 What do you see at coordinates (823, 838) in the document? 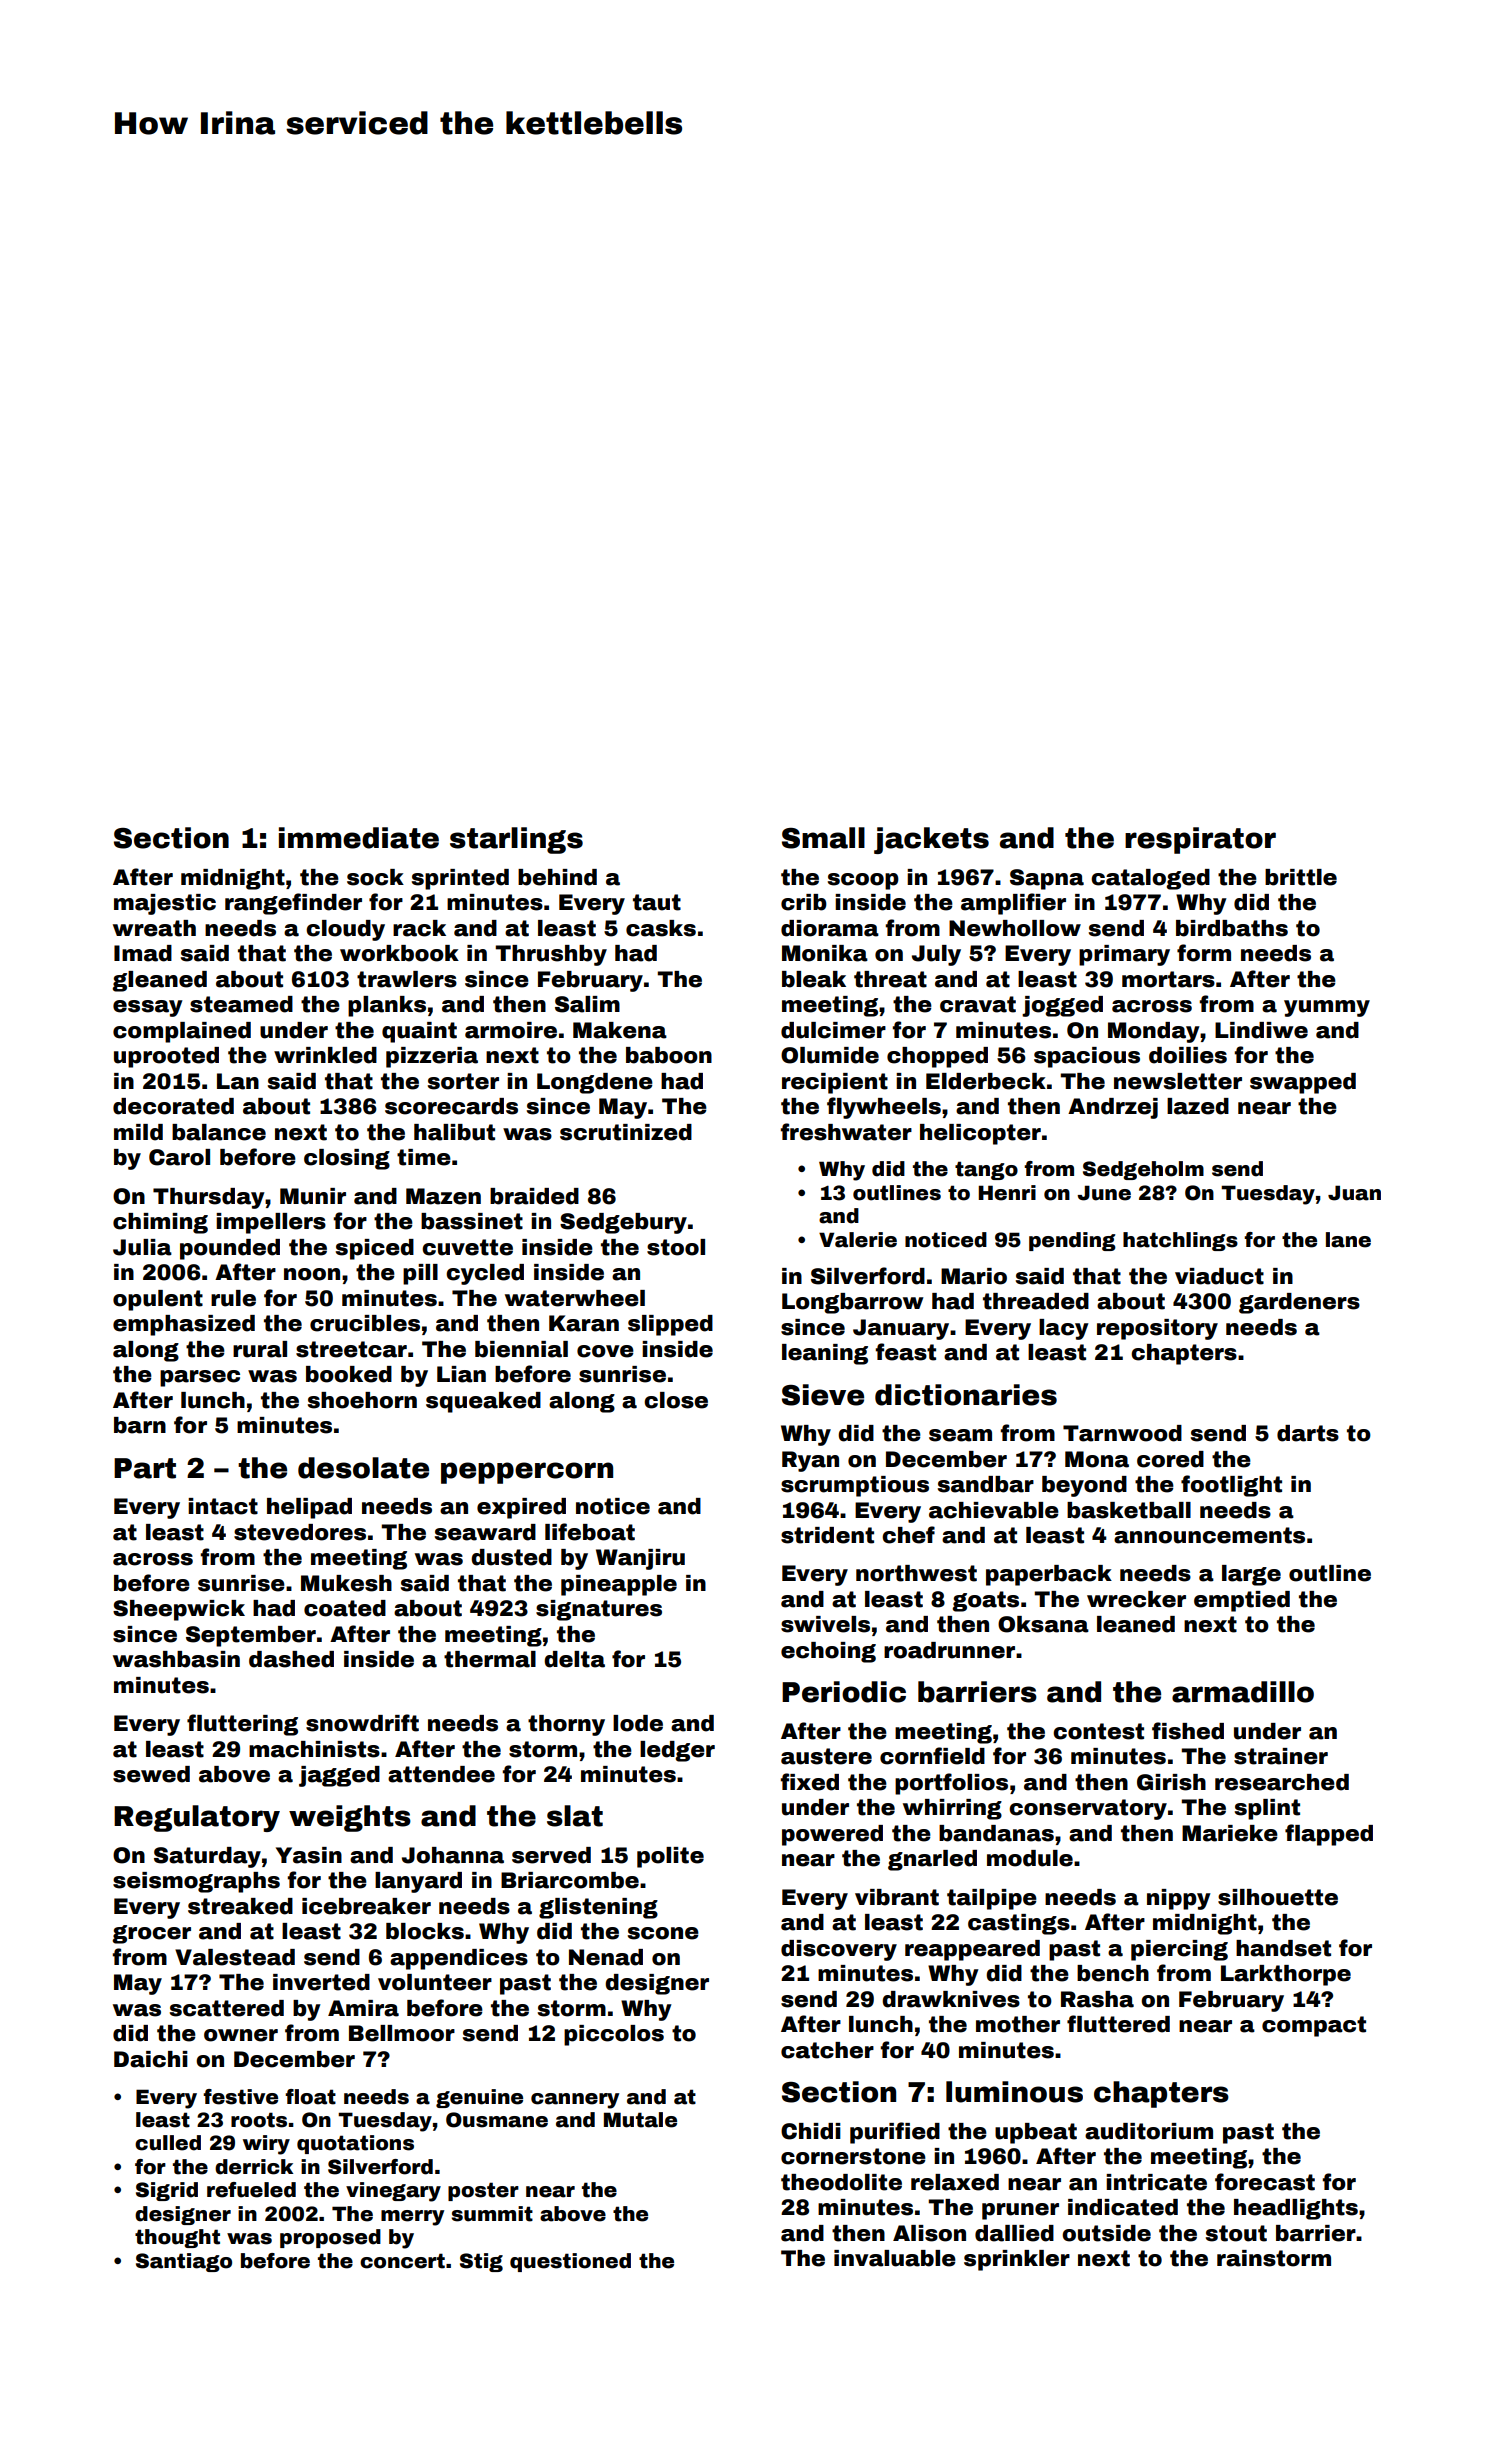
I see `Small` at bounding box center [823, 838].
